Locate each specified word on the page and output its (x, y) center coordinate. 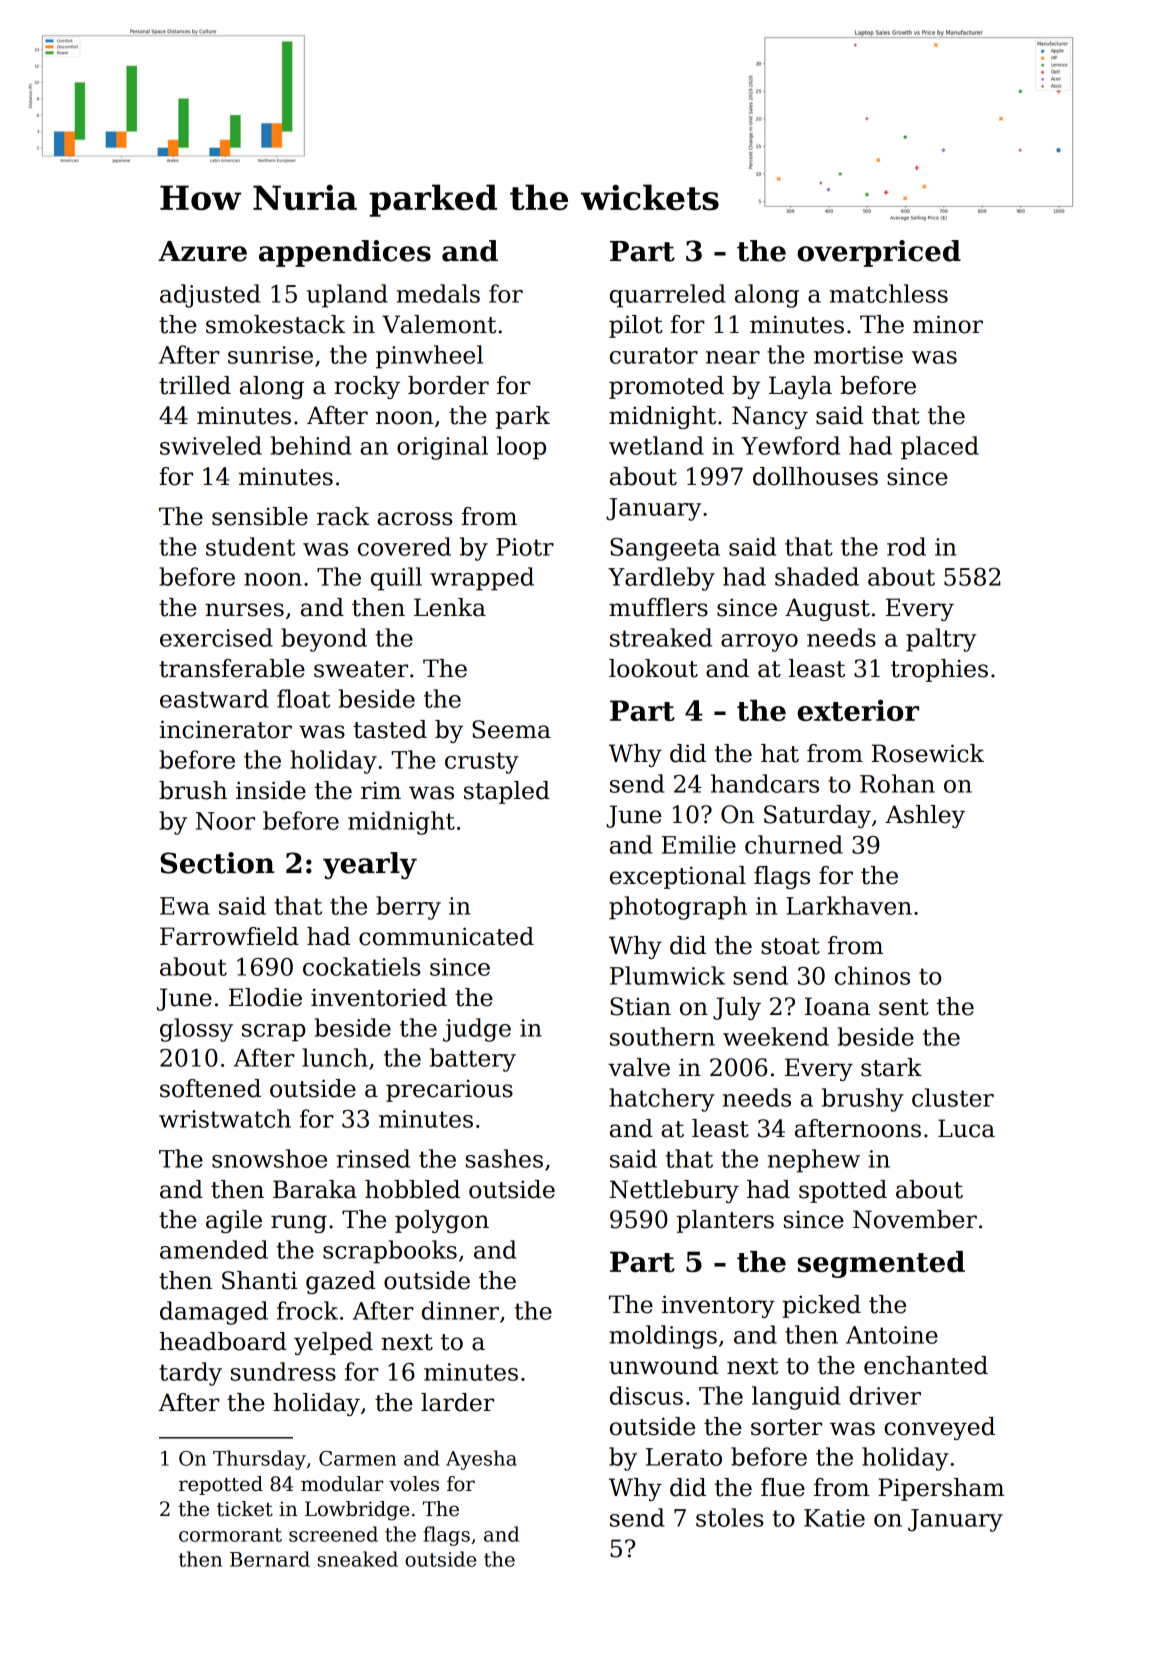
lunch (335, 1057)
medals (438, 293)
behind (311, 445)
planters (725, 1221)
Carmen (357, 1458)
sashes (504, 1158)
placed (940, 448)
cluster (953, 1097)
